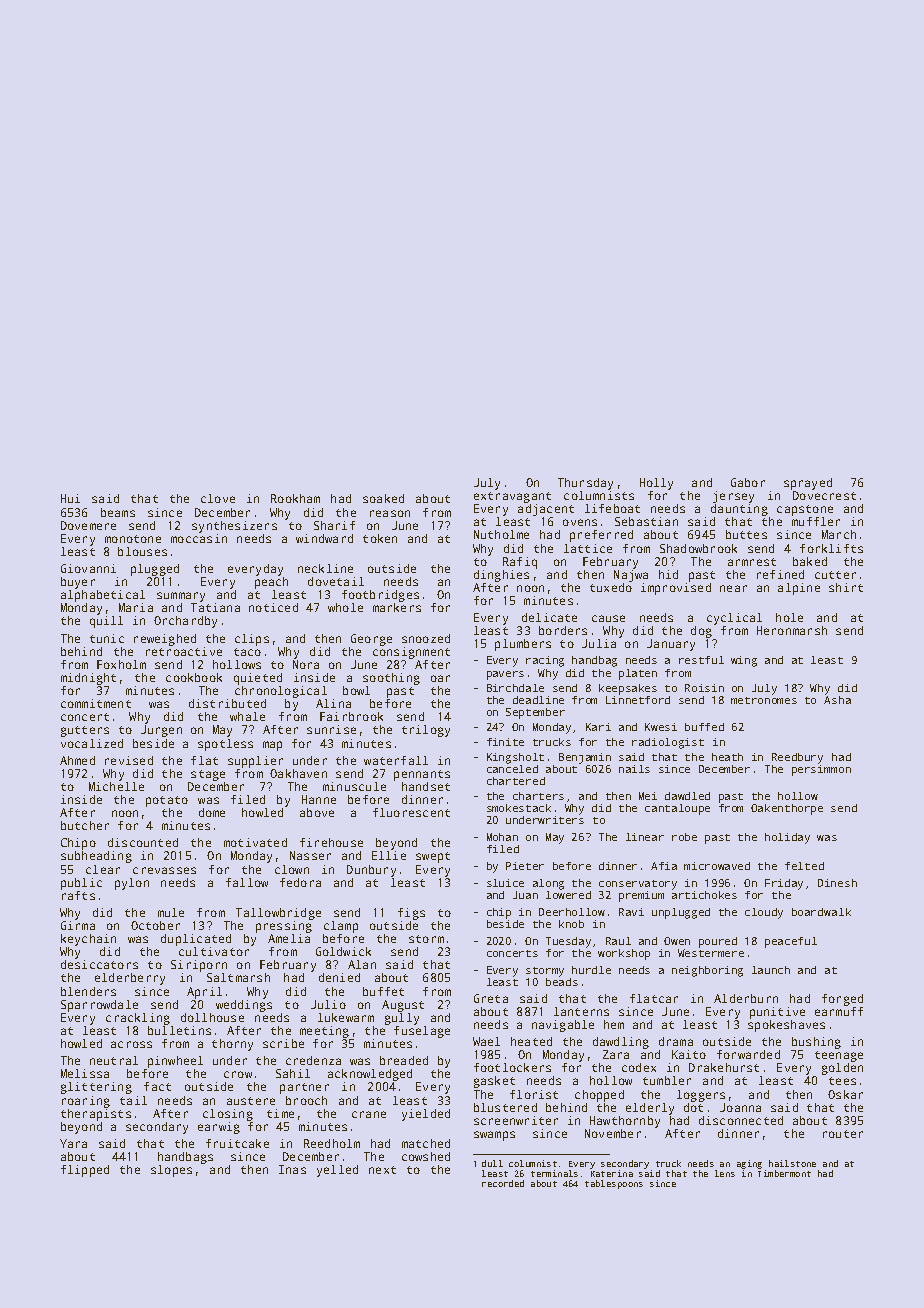 This screenshot has height=1308, width=924. What do you see at coordinates (218, 498) in the screenshot?
I see `clove` at bounding box center [218, 498].
